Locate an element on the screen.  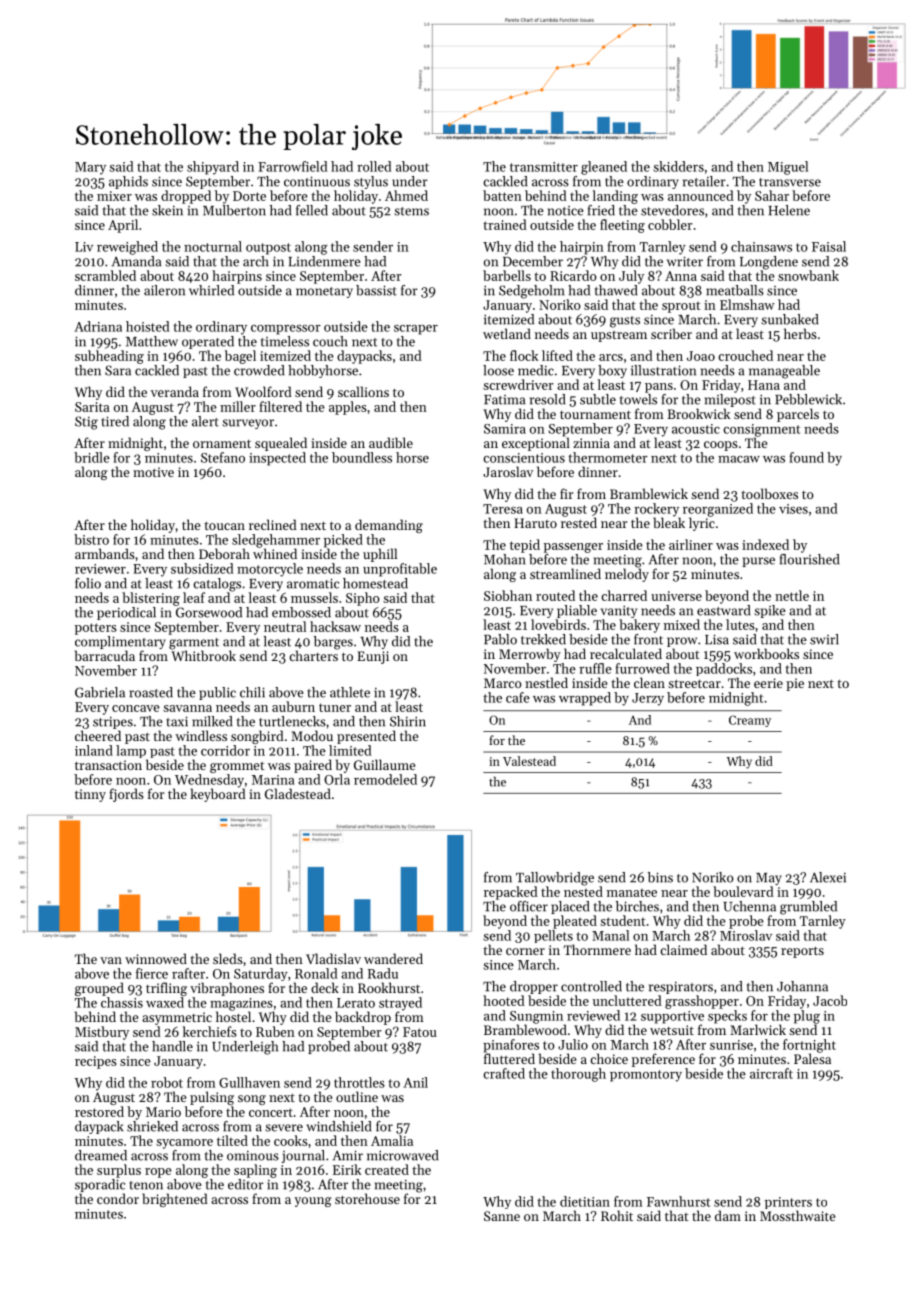
cooks is located at coordinates (291, 1140).
